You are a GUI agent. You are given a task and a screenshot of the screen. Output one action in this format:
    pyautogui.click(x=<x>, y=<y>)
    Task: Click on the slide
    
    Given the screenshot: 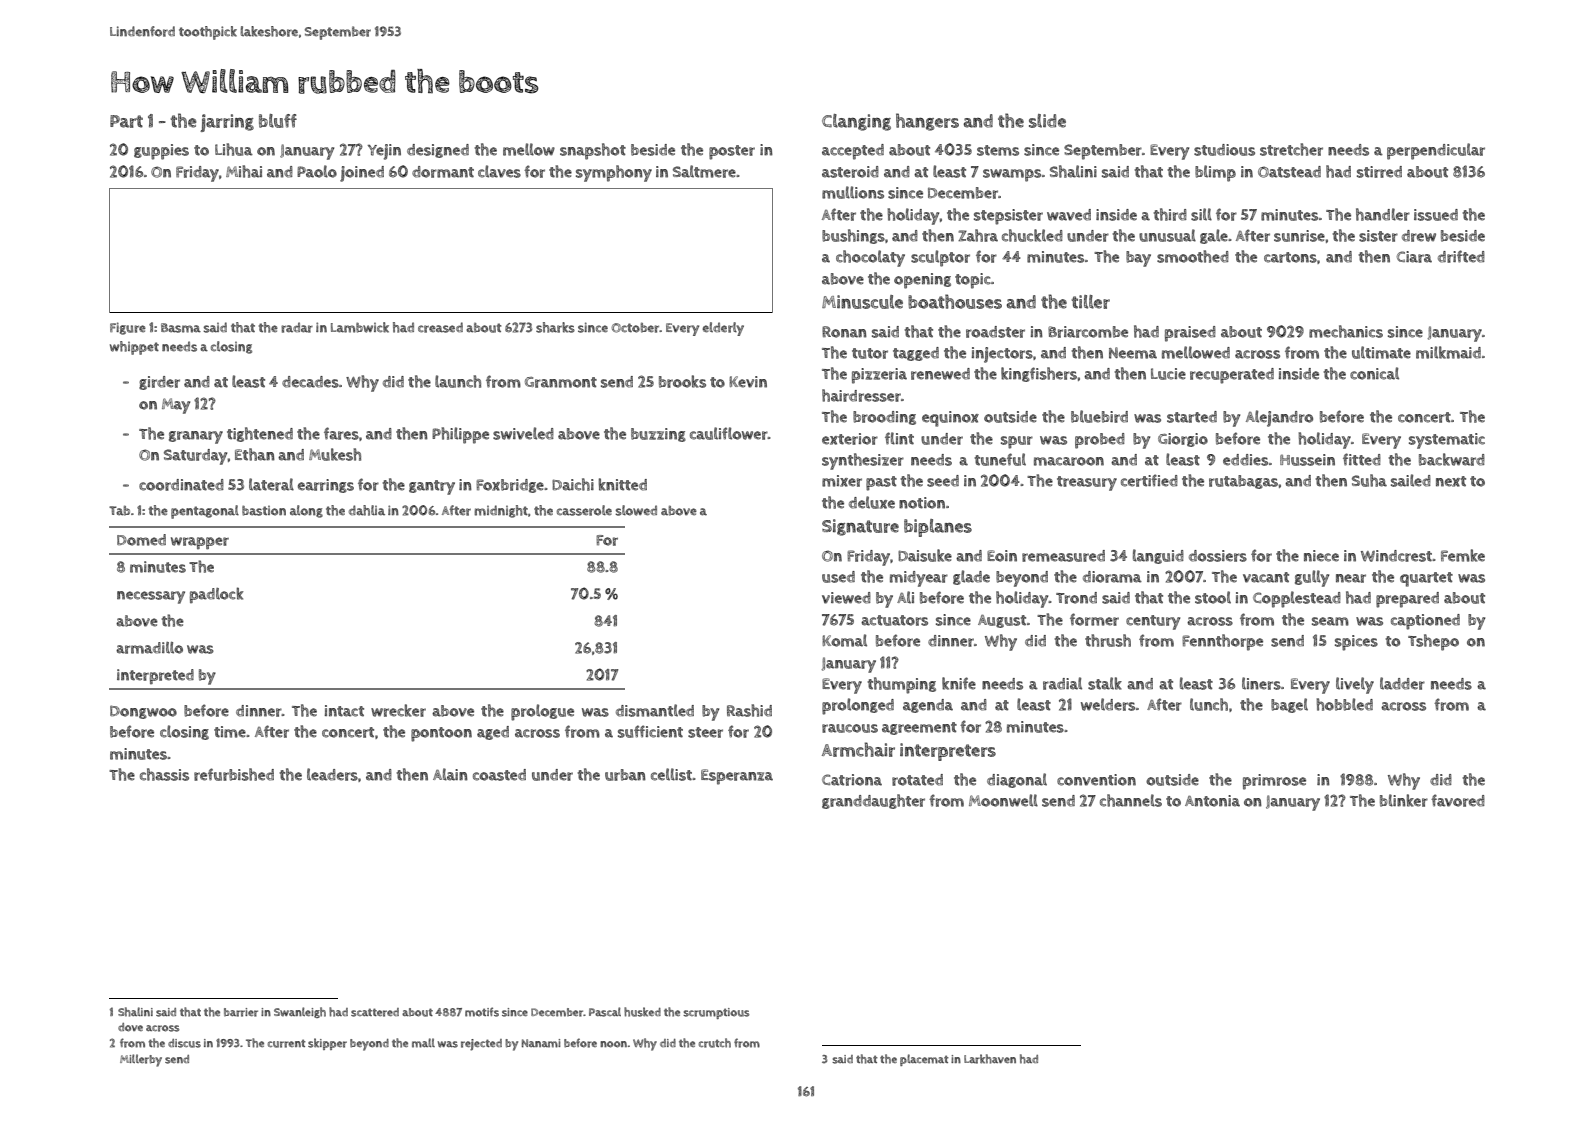 What is the action you would take?
    pyautogui.click(x=1047, y=121)
